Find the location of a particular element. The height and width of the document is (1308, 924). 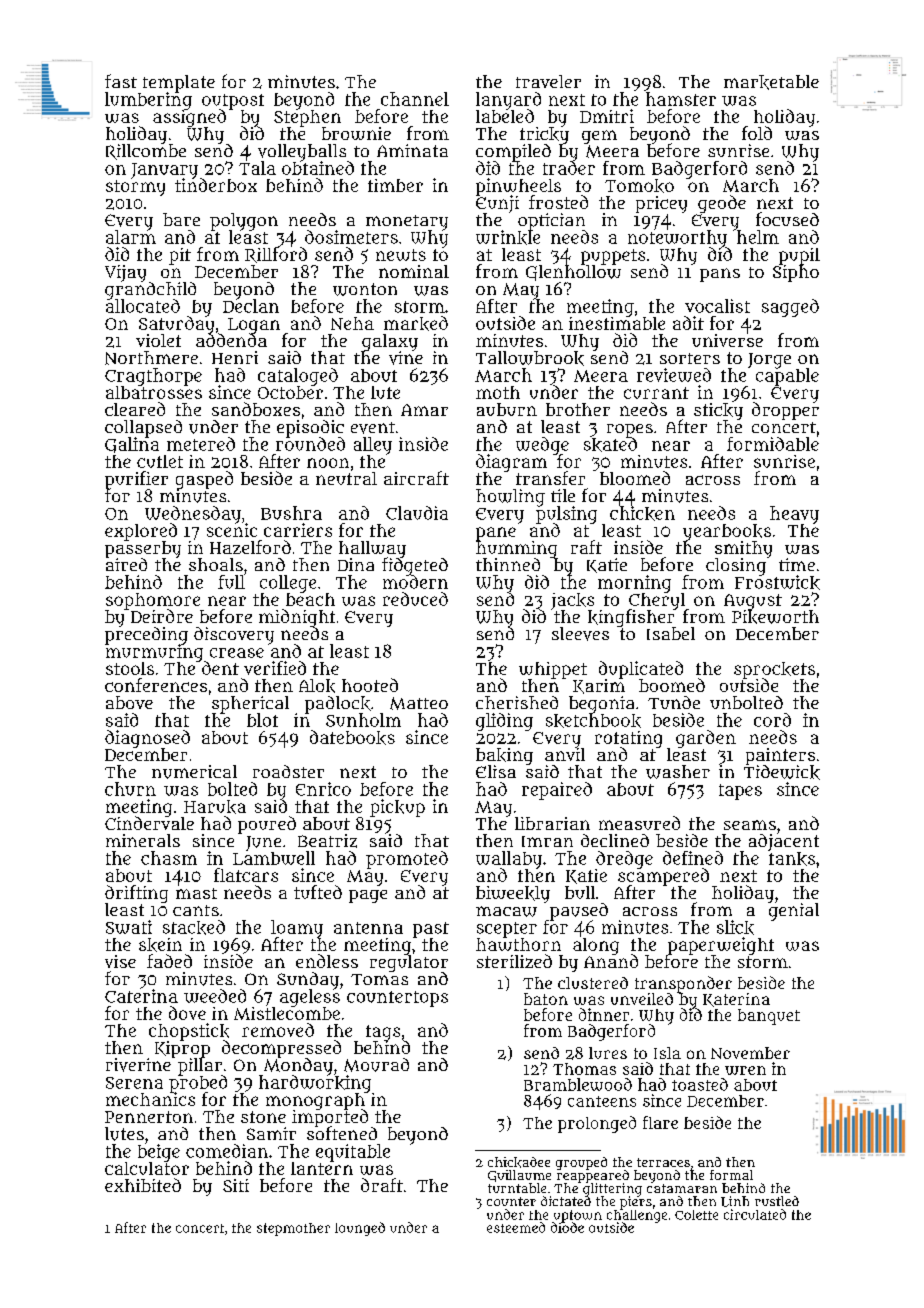

Colette is located at coordinates (696, 1215).
